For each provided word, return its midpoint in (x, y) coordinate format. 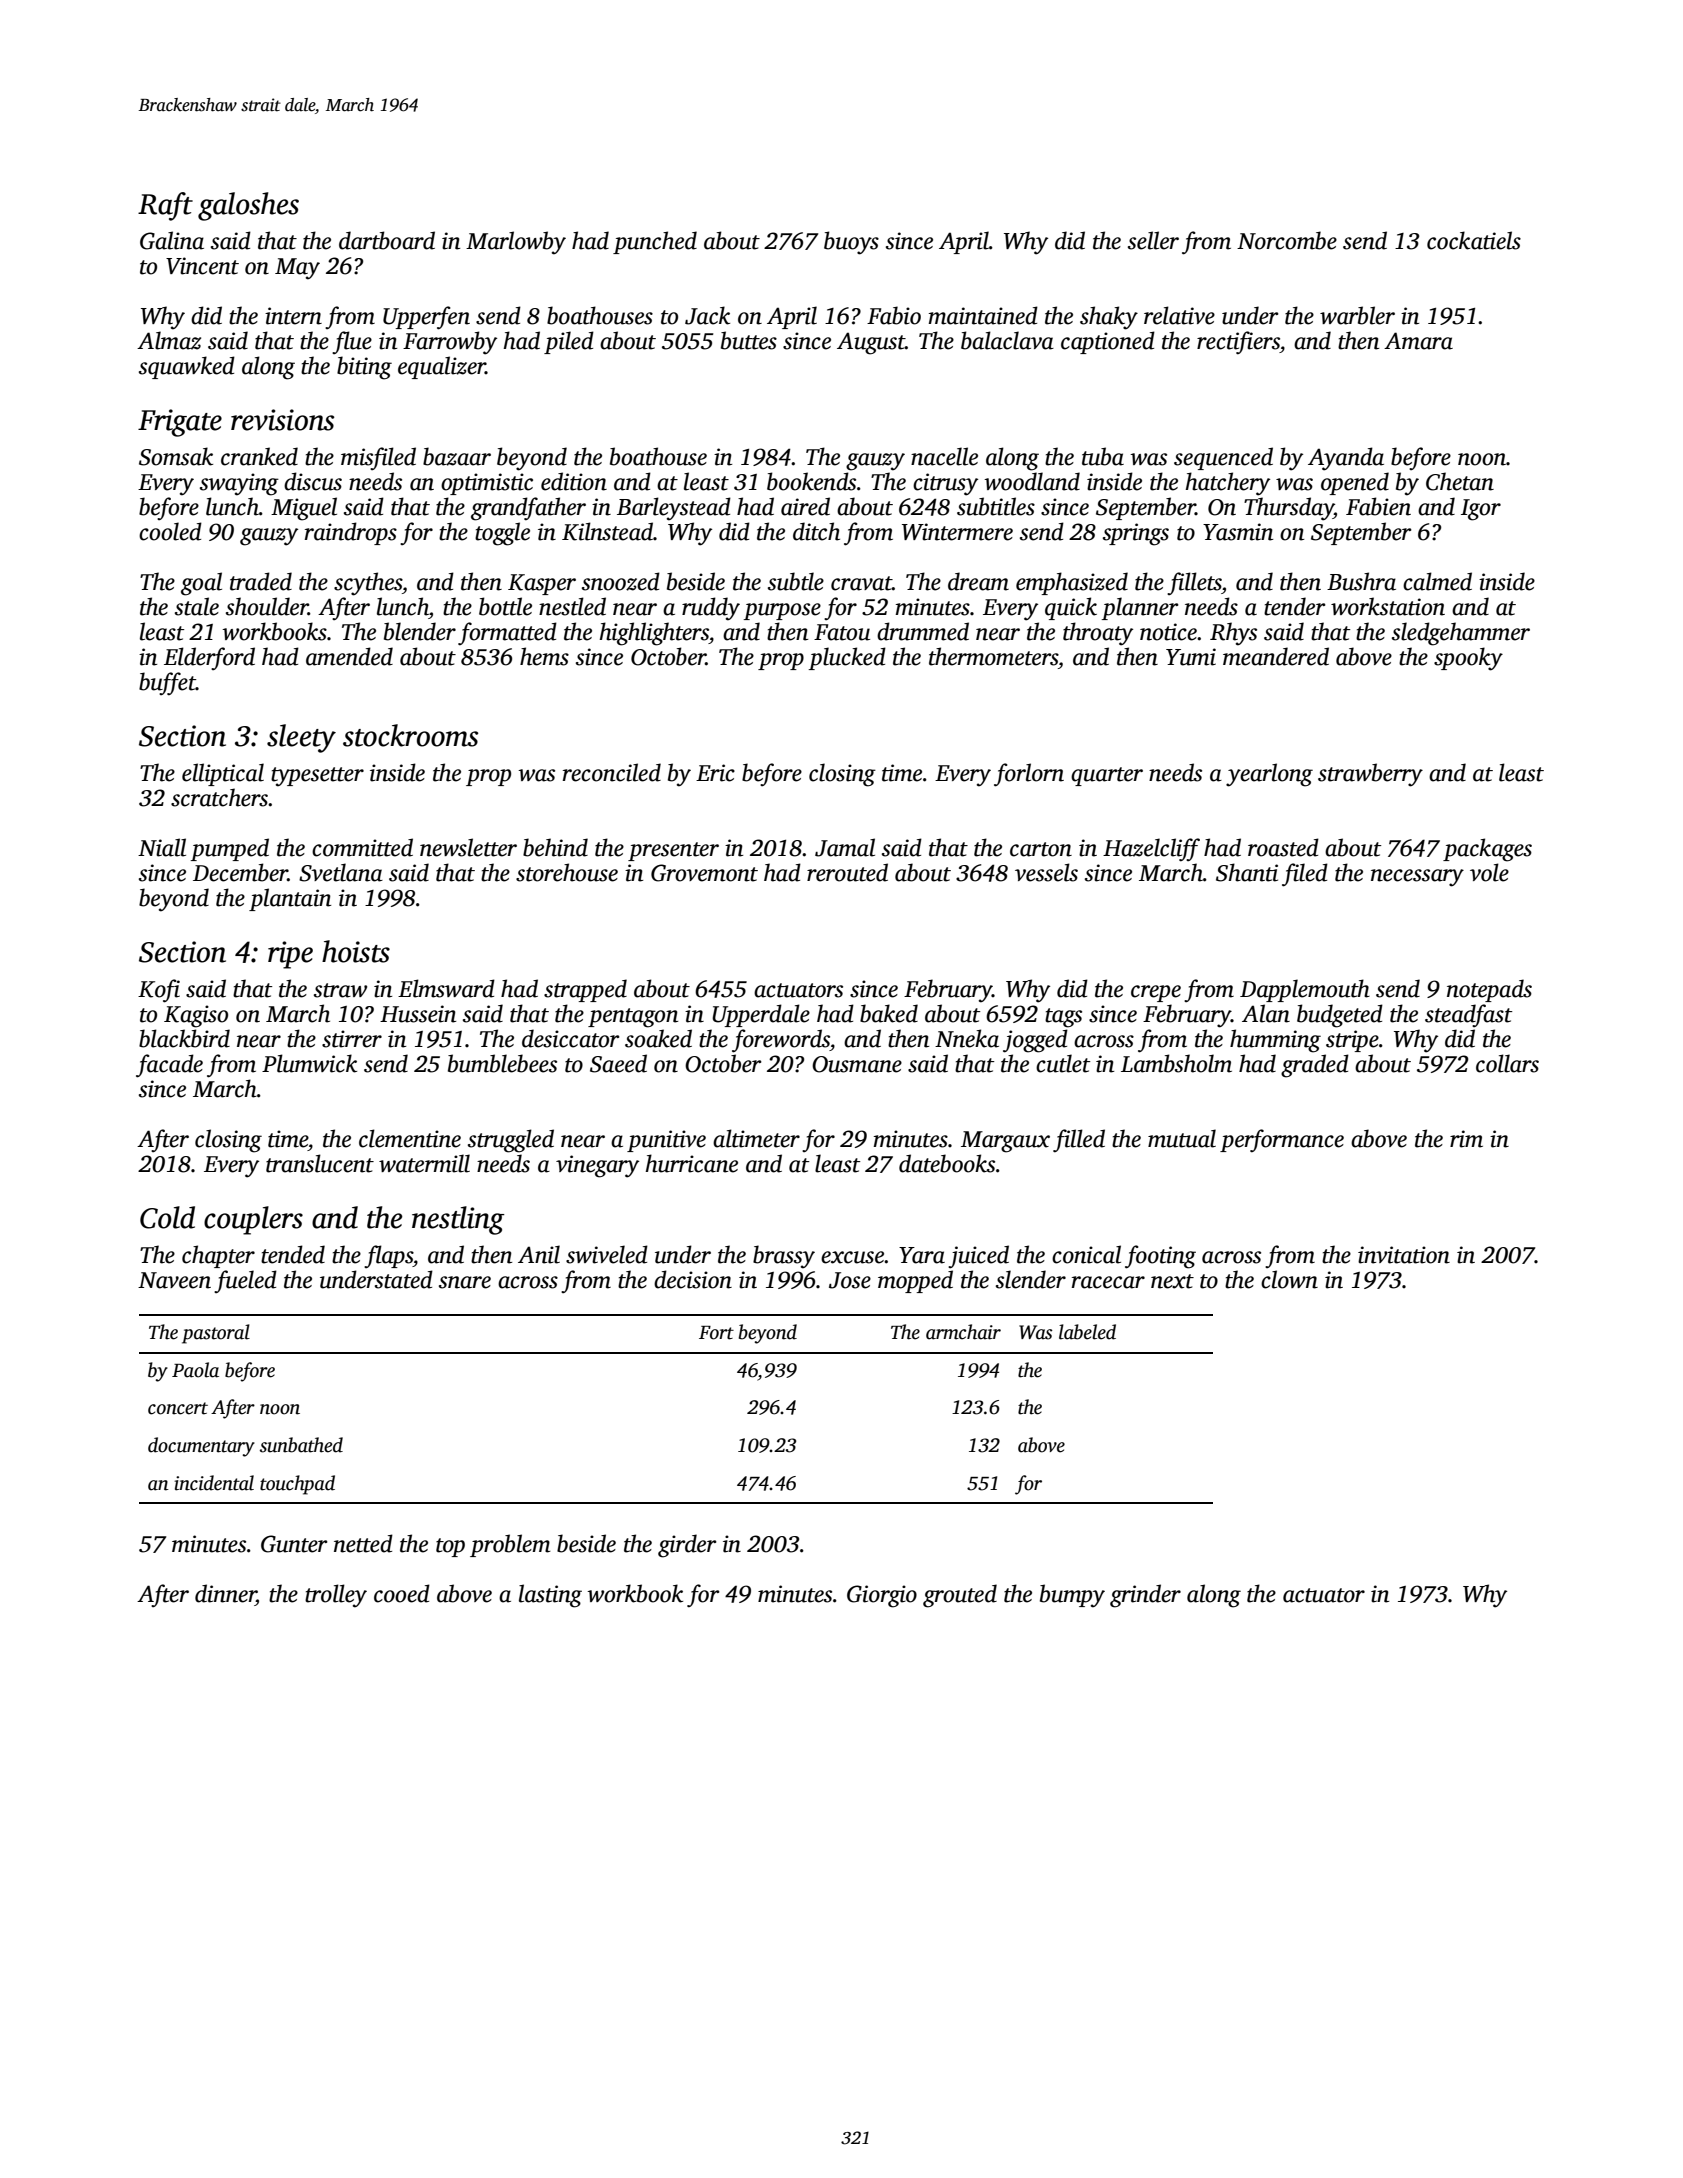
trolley (336, 1596)
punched (655, 242)
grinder (1145, 1596)
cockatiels (1474, 240)
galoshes (248, 206)
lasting (550, 1596)
